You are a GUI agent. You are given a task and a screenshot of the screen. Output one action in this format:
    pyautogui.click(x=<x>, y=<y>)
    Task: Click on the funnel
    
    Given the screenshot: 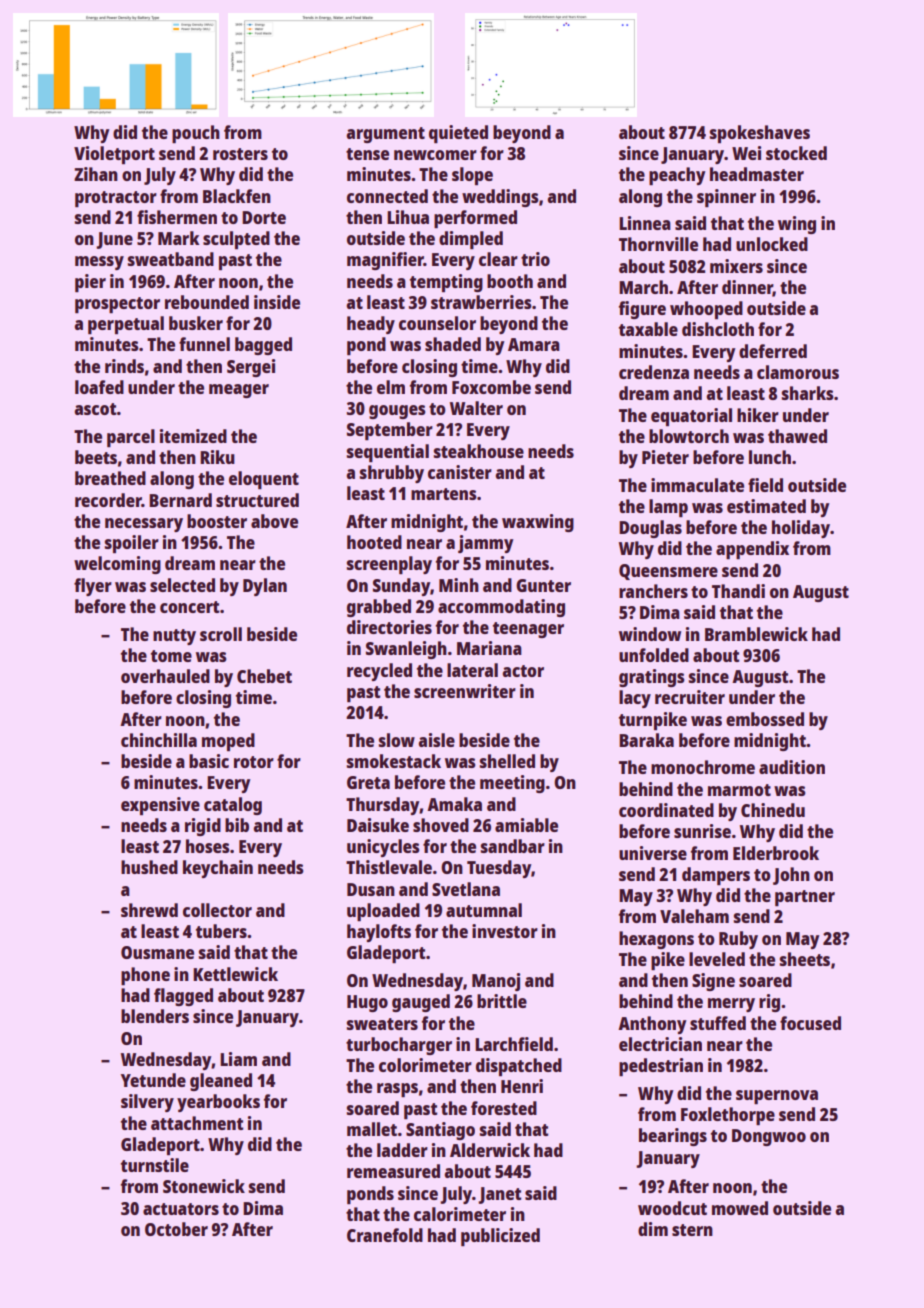 What is the action you would take?
    pyautogui.click(x=204, y=344)
